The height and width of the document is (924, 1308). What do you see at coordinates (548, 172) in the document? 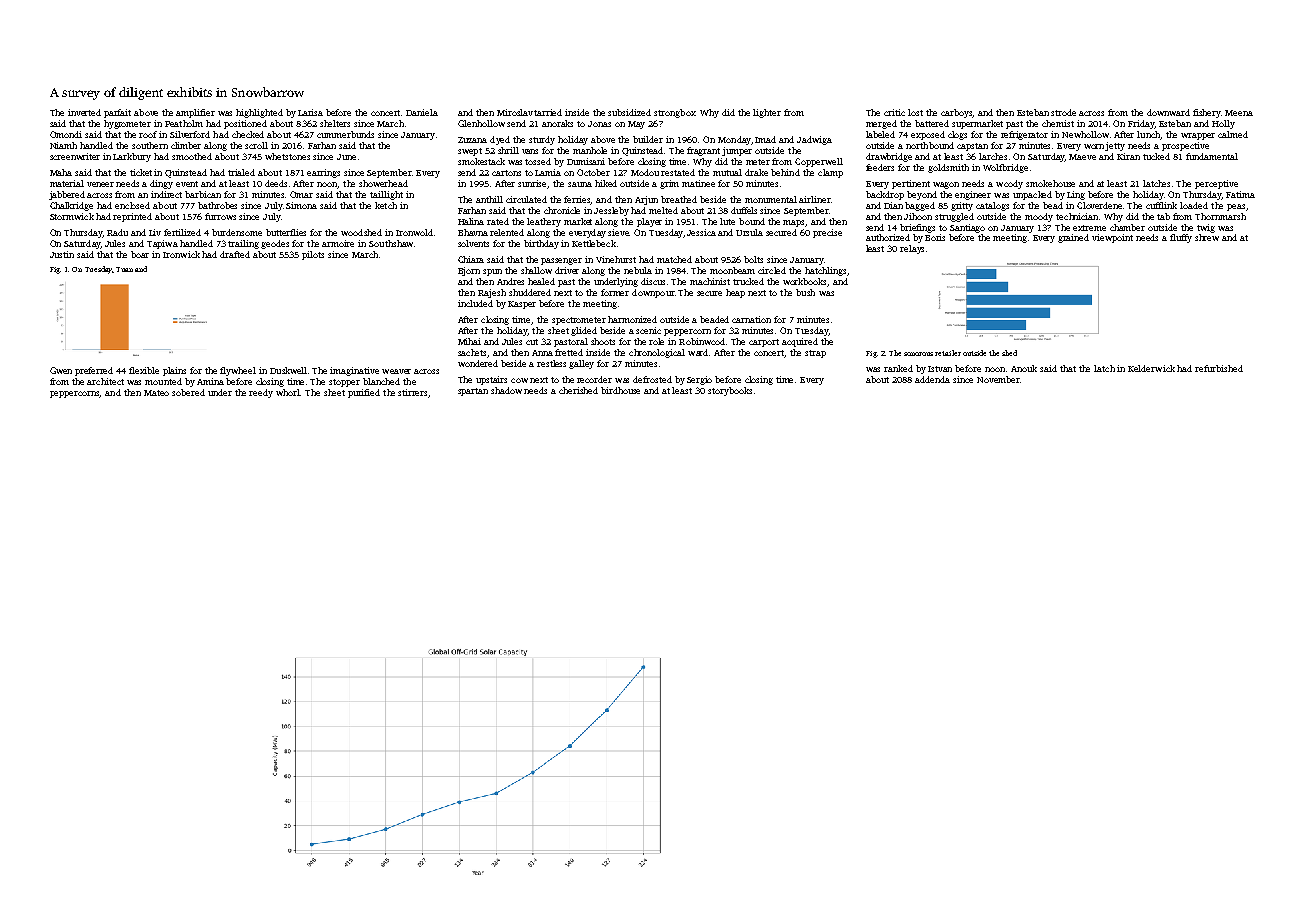
I see `Lamia` at bounding box center [548, 172].
